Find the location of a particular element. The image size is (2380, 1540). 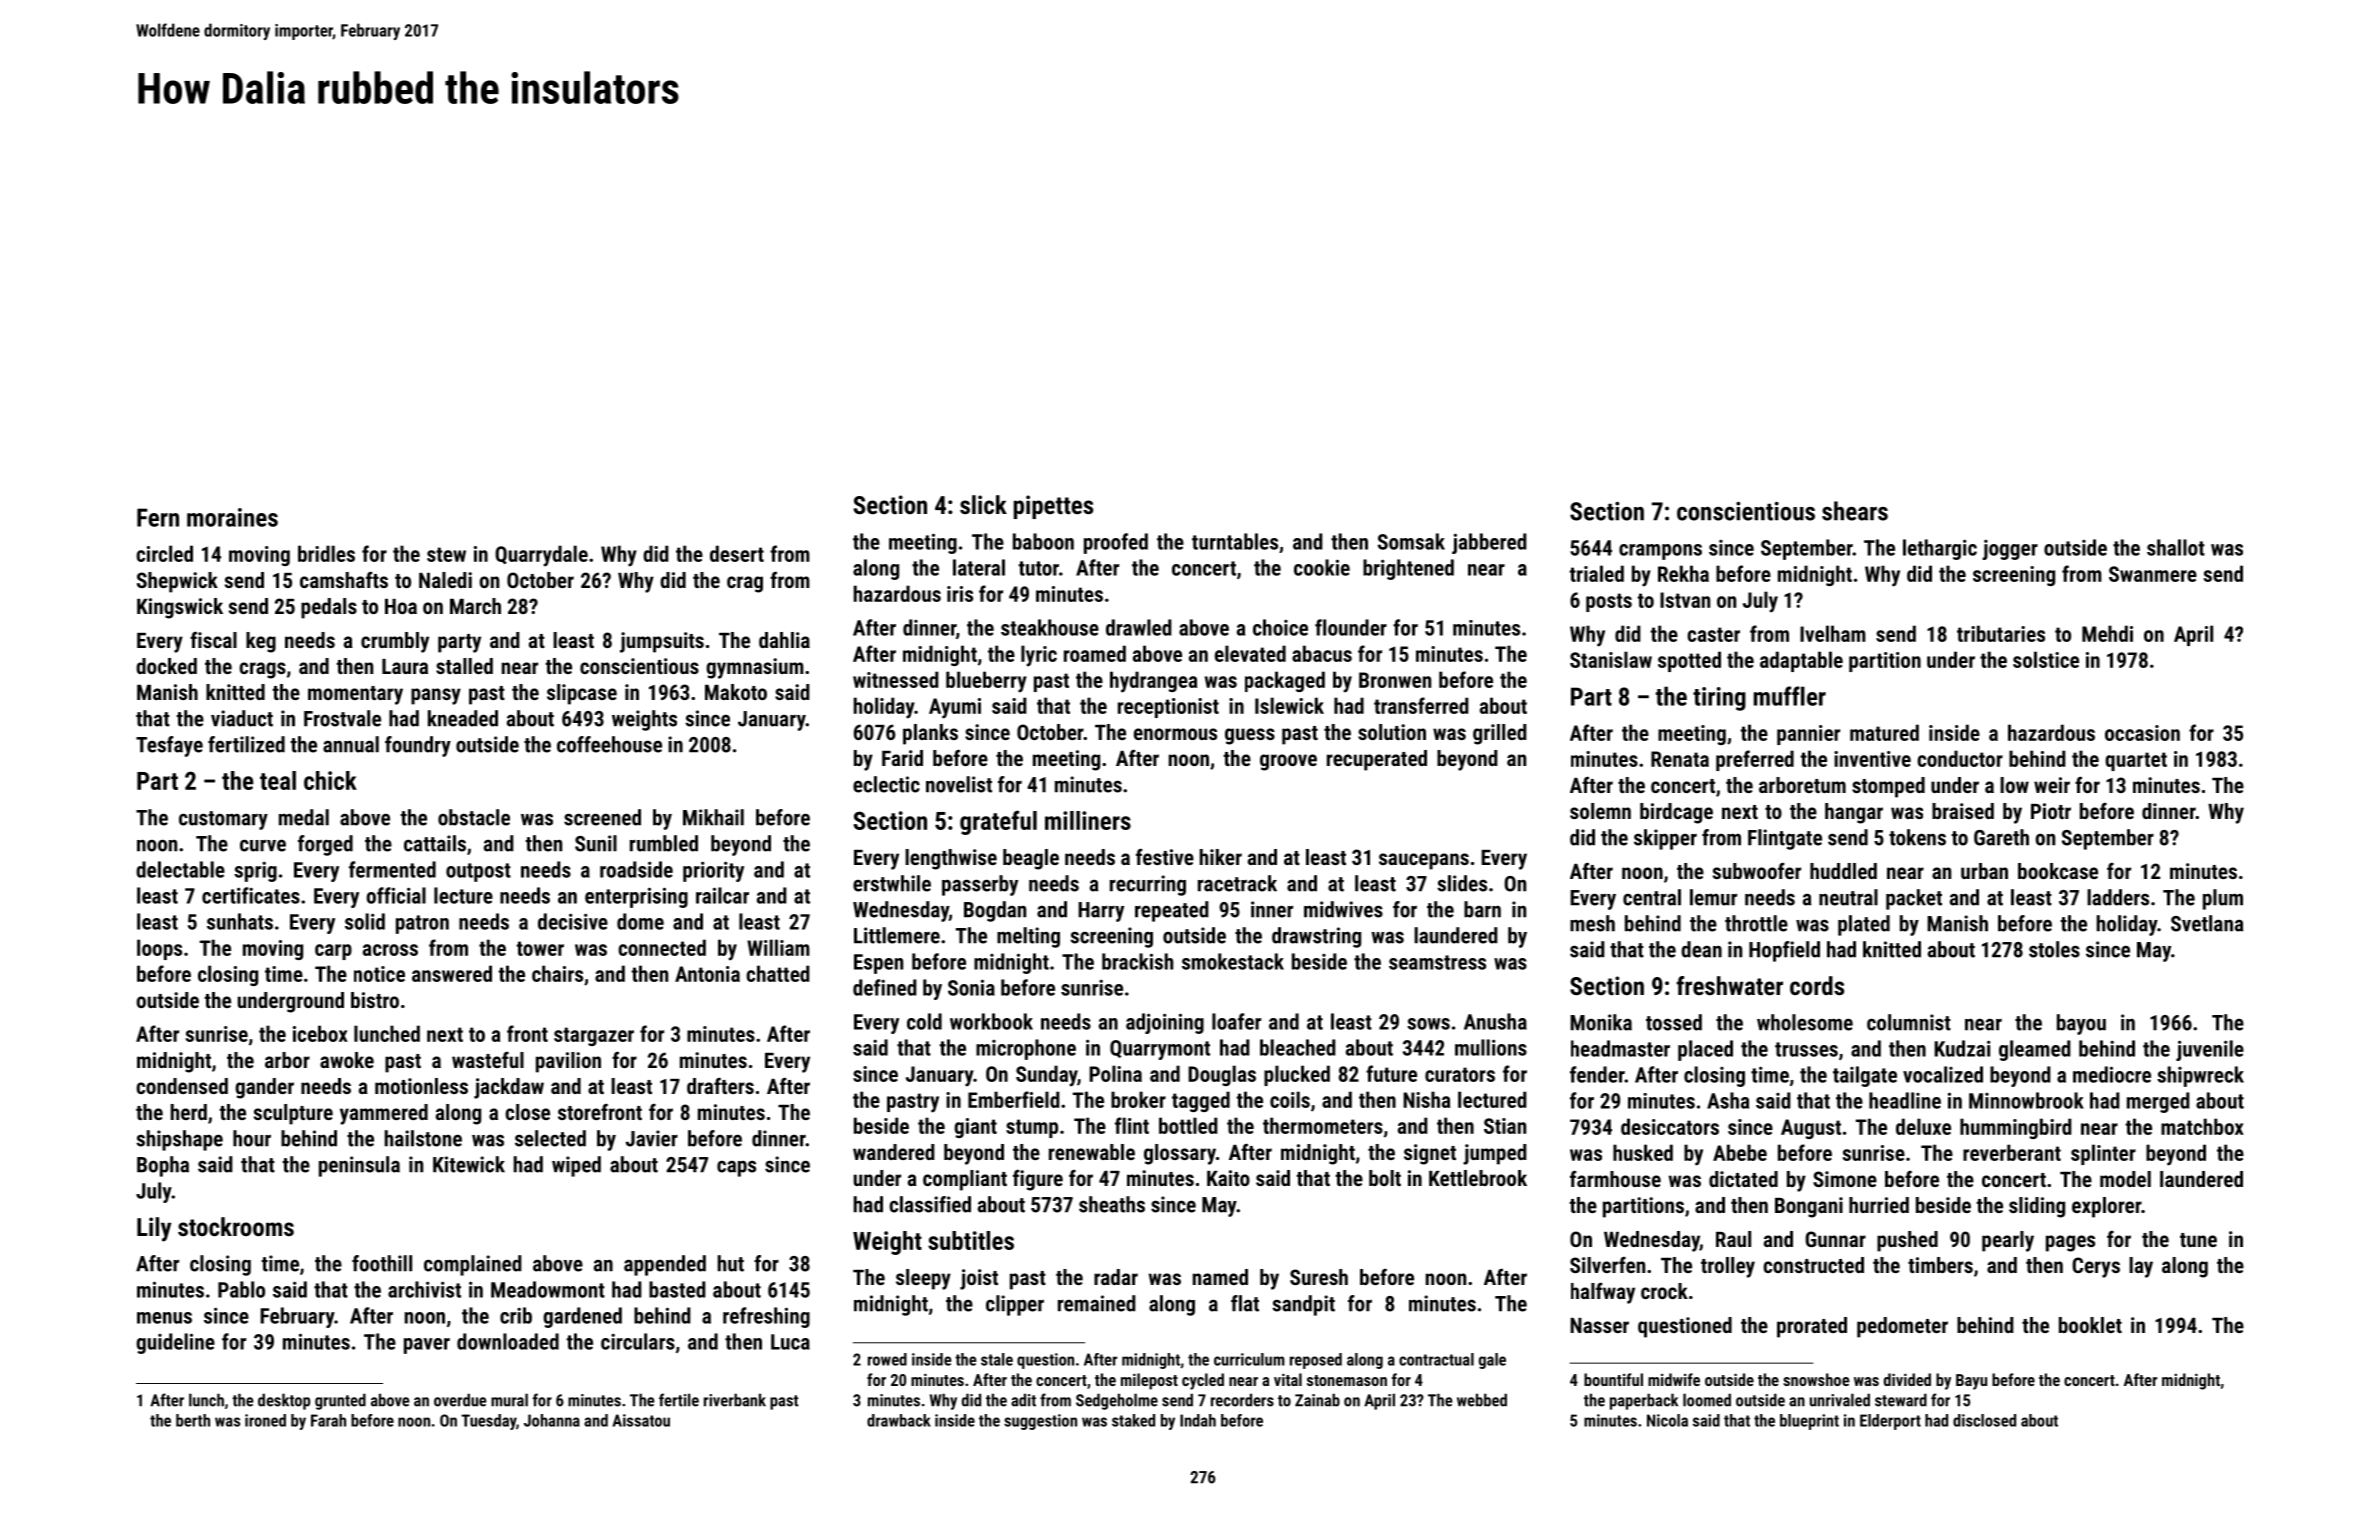

dictated is located at coordinates (1743, 1179).
